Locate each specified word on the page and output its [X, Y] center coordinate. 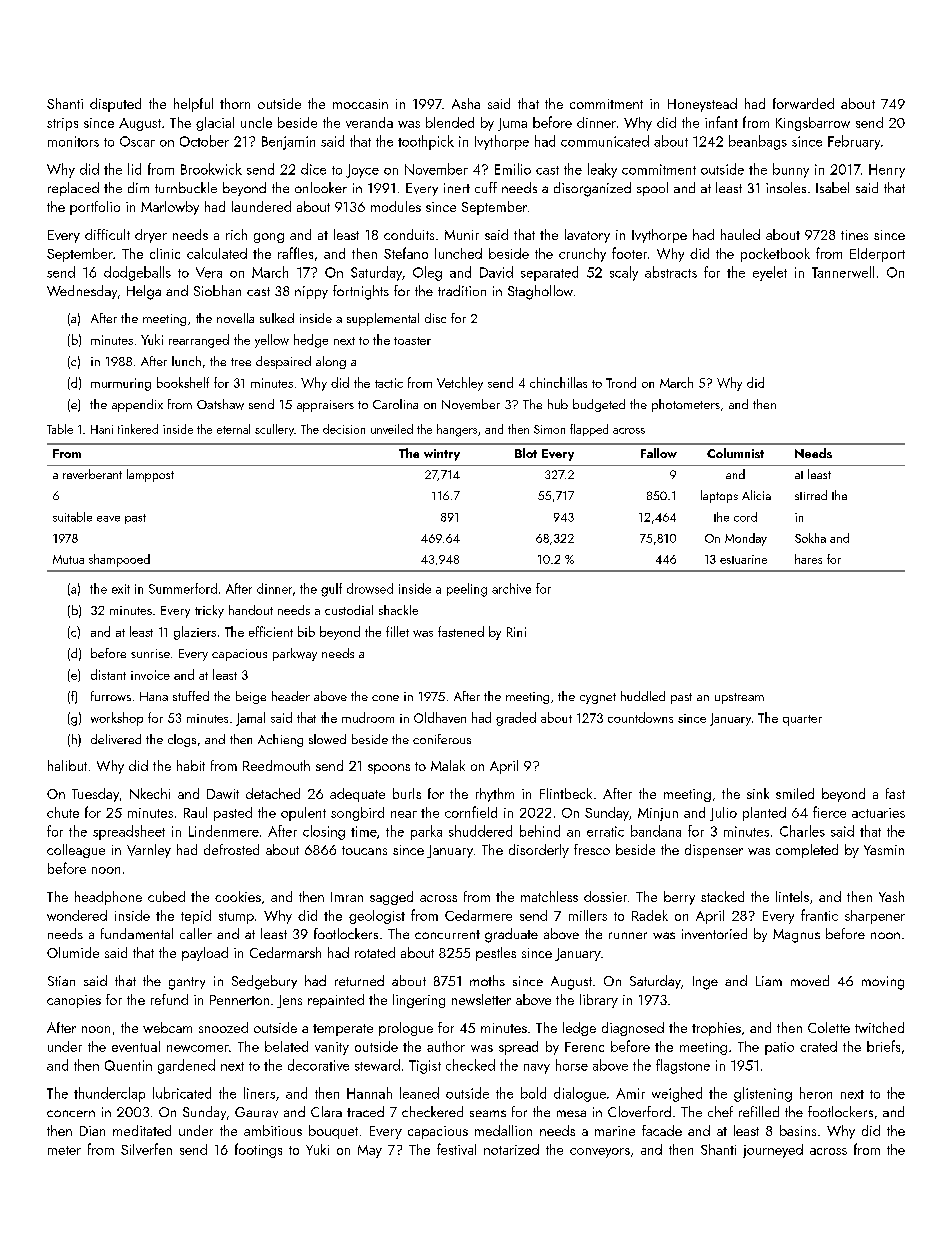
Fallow [659, 453]
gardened [186, 1066]
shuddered [480, 831]
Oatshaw [220, 404]
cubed [166, 896]
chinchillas [558, 382]
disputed [115, 105]
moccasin [360, 104]
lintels [792, 896]
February [854, 142]
